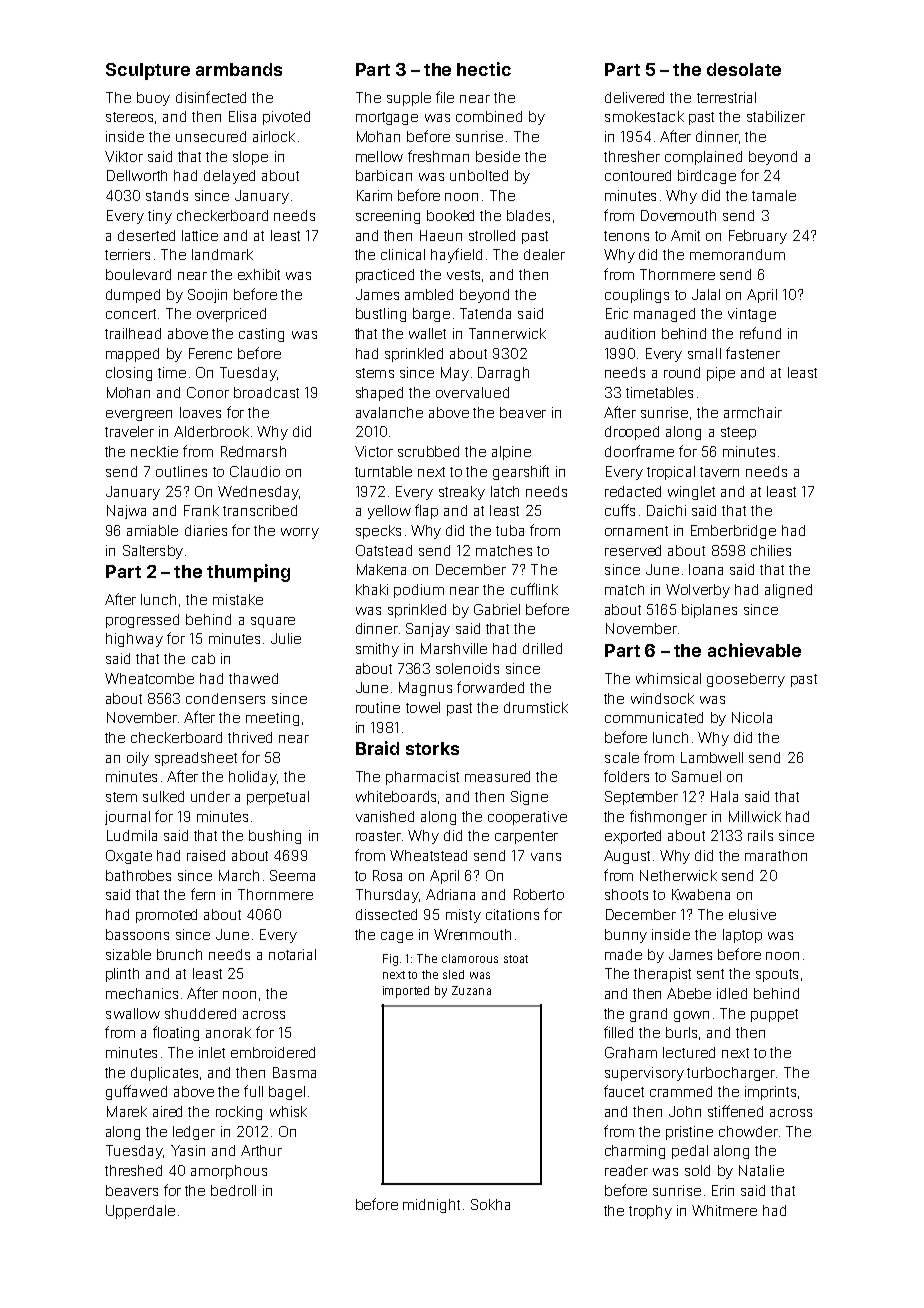  What do you see at coordinates (148, 71) in the image?
I see `Sculpture` at bounding box center [148, 71].
